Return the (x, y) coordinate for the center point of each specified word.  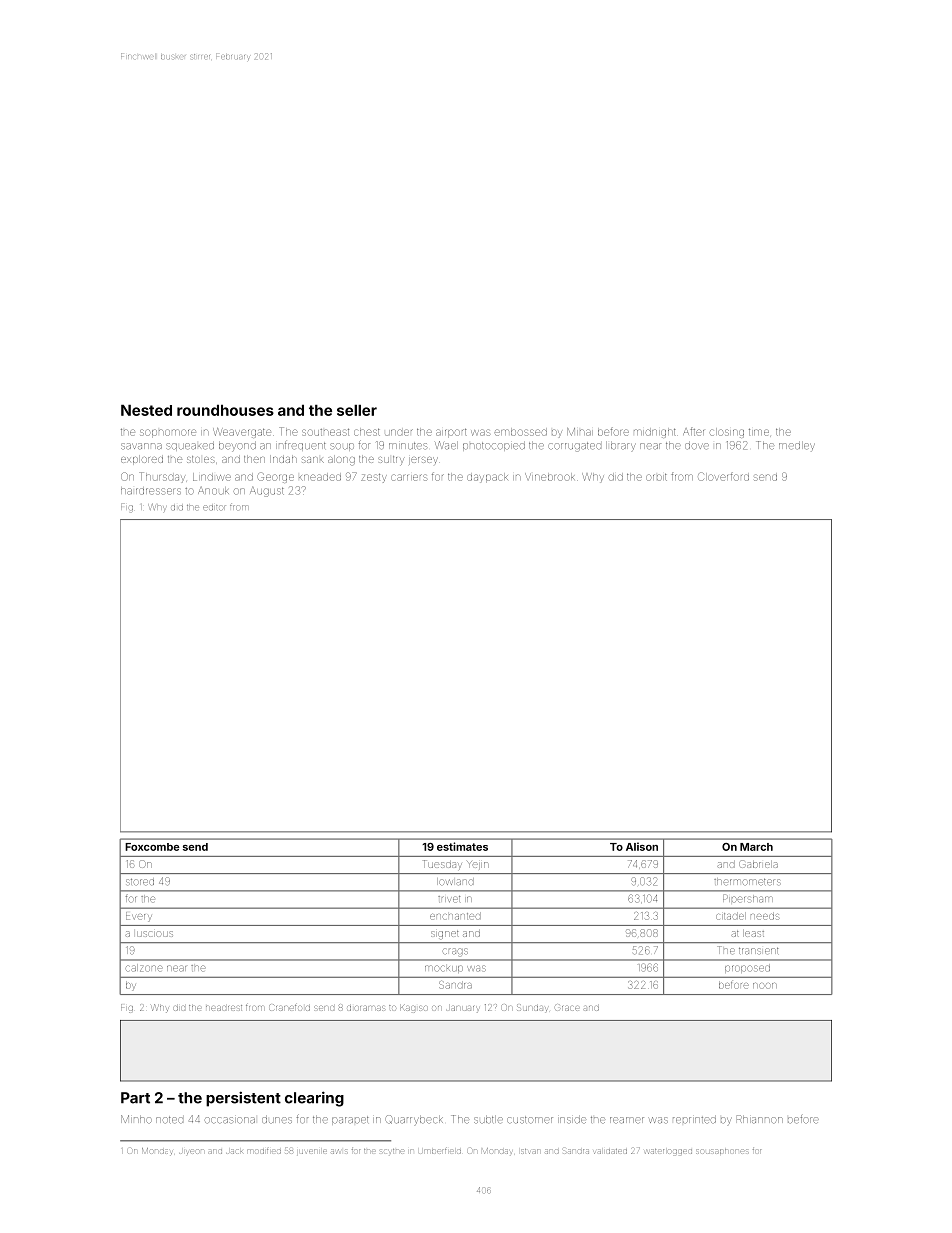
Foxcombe (152, 847)
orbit (656, 477)
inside (572, 1120)
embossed (520, 432)
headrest (224, 1008)
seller (357, 410)
